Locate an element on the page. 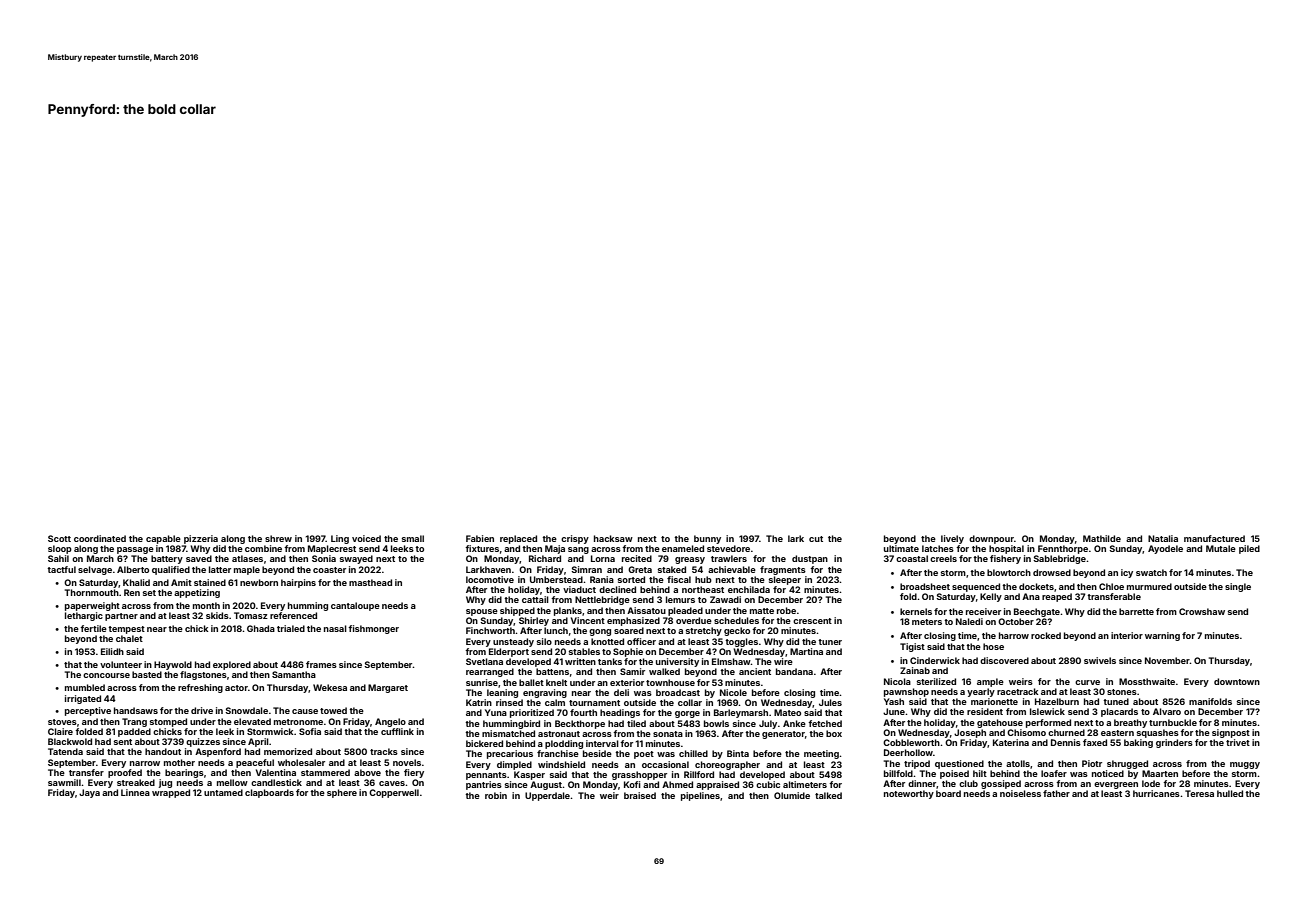  tuned is located at coordinates (1116, 701).
